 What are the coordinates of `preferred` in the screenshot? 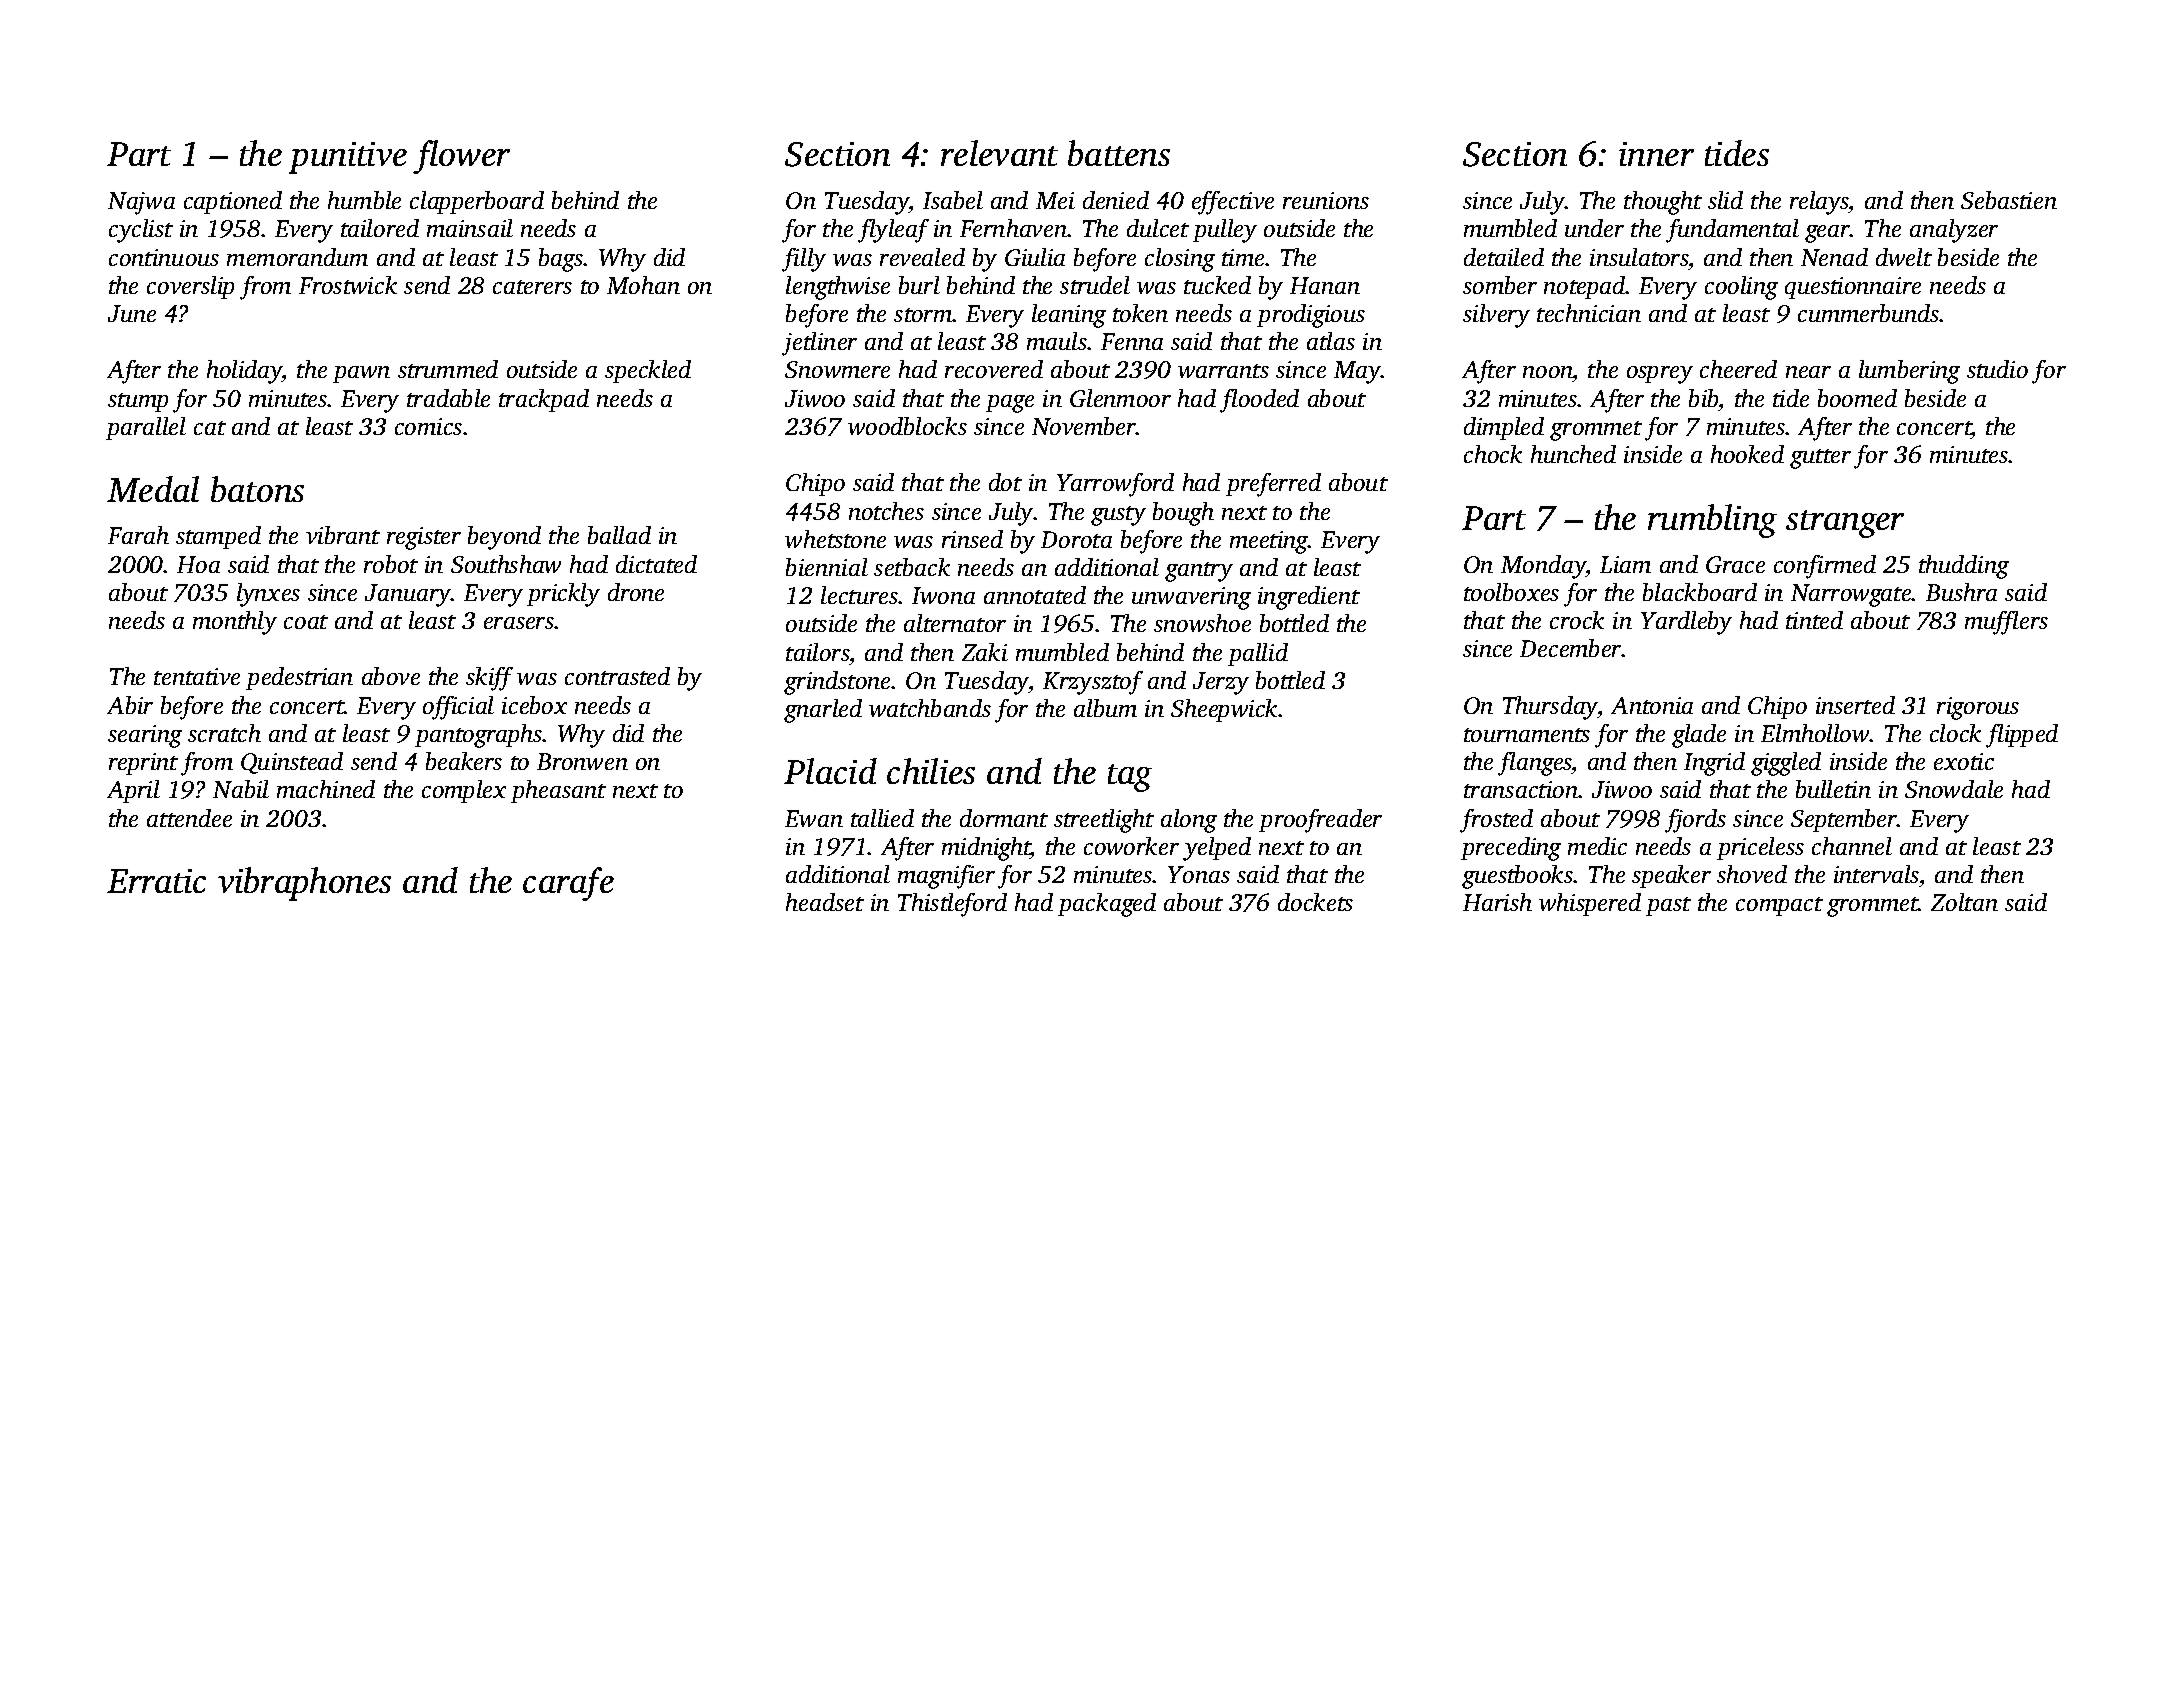 It's located at (1273, 485).
